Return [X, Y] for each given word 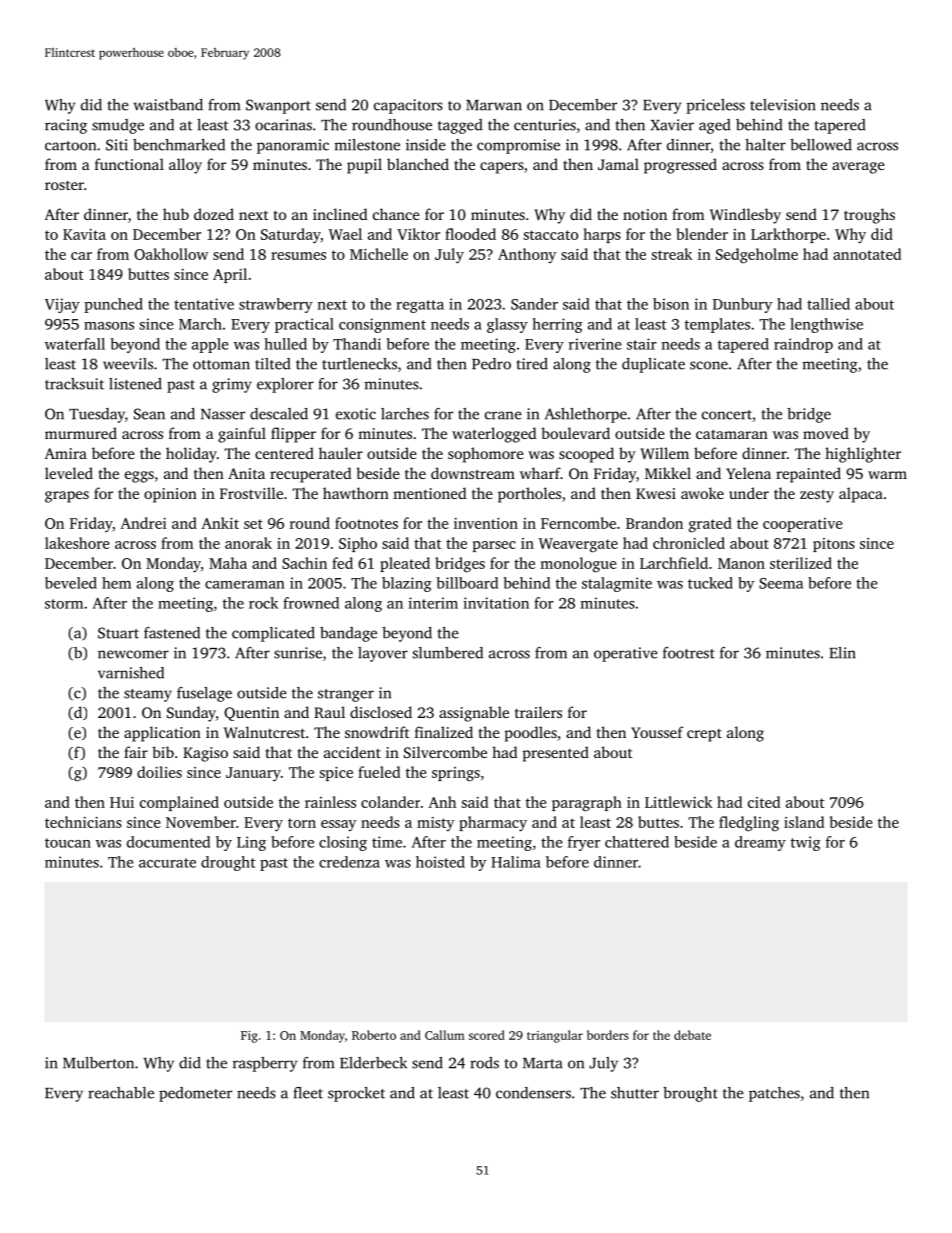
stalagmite [617, 584]
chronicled [689, 543]
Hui [122, 802]
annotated [867, 254]
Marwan [494, 105]
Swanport [278, 106]
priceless [715, 106]
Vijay [62, 305]
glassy [507, 325]
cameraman [245, 585]
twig [806, 843]
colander [390, 802]
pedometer [195, 1094]
